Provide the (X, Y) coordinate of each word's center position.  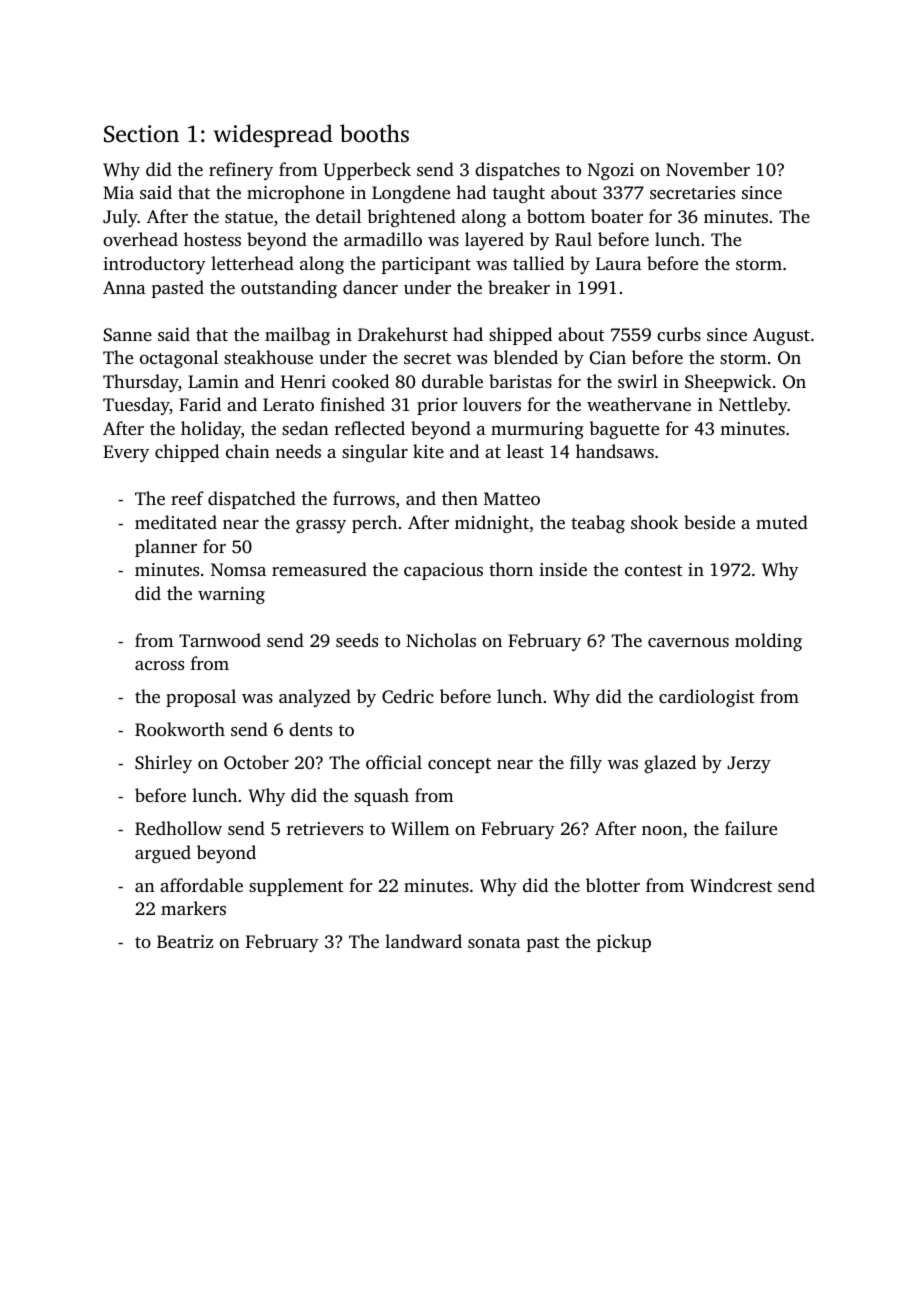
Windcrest (731, 885)
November (708, 169)
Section (141, 134)
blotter (613, 885)
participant (426, 265)
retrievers (325, 828)
